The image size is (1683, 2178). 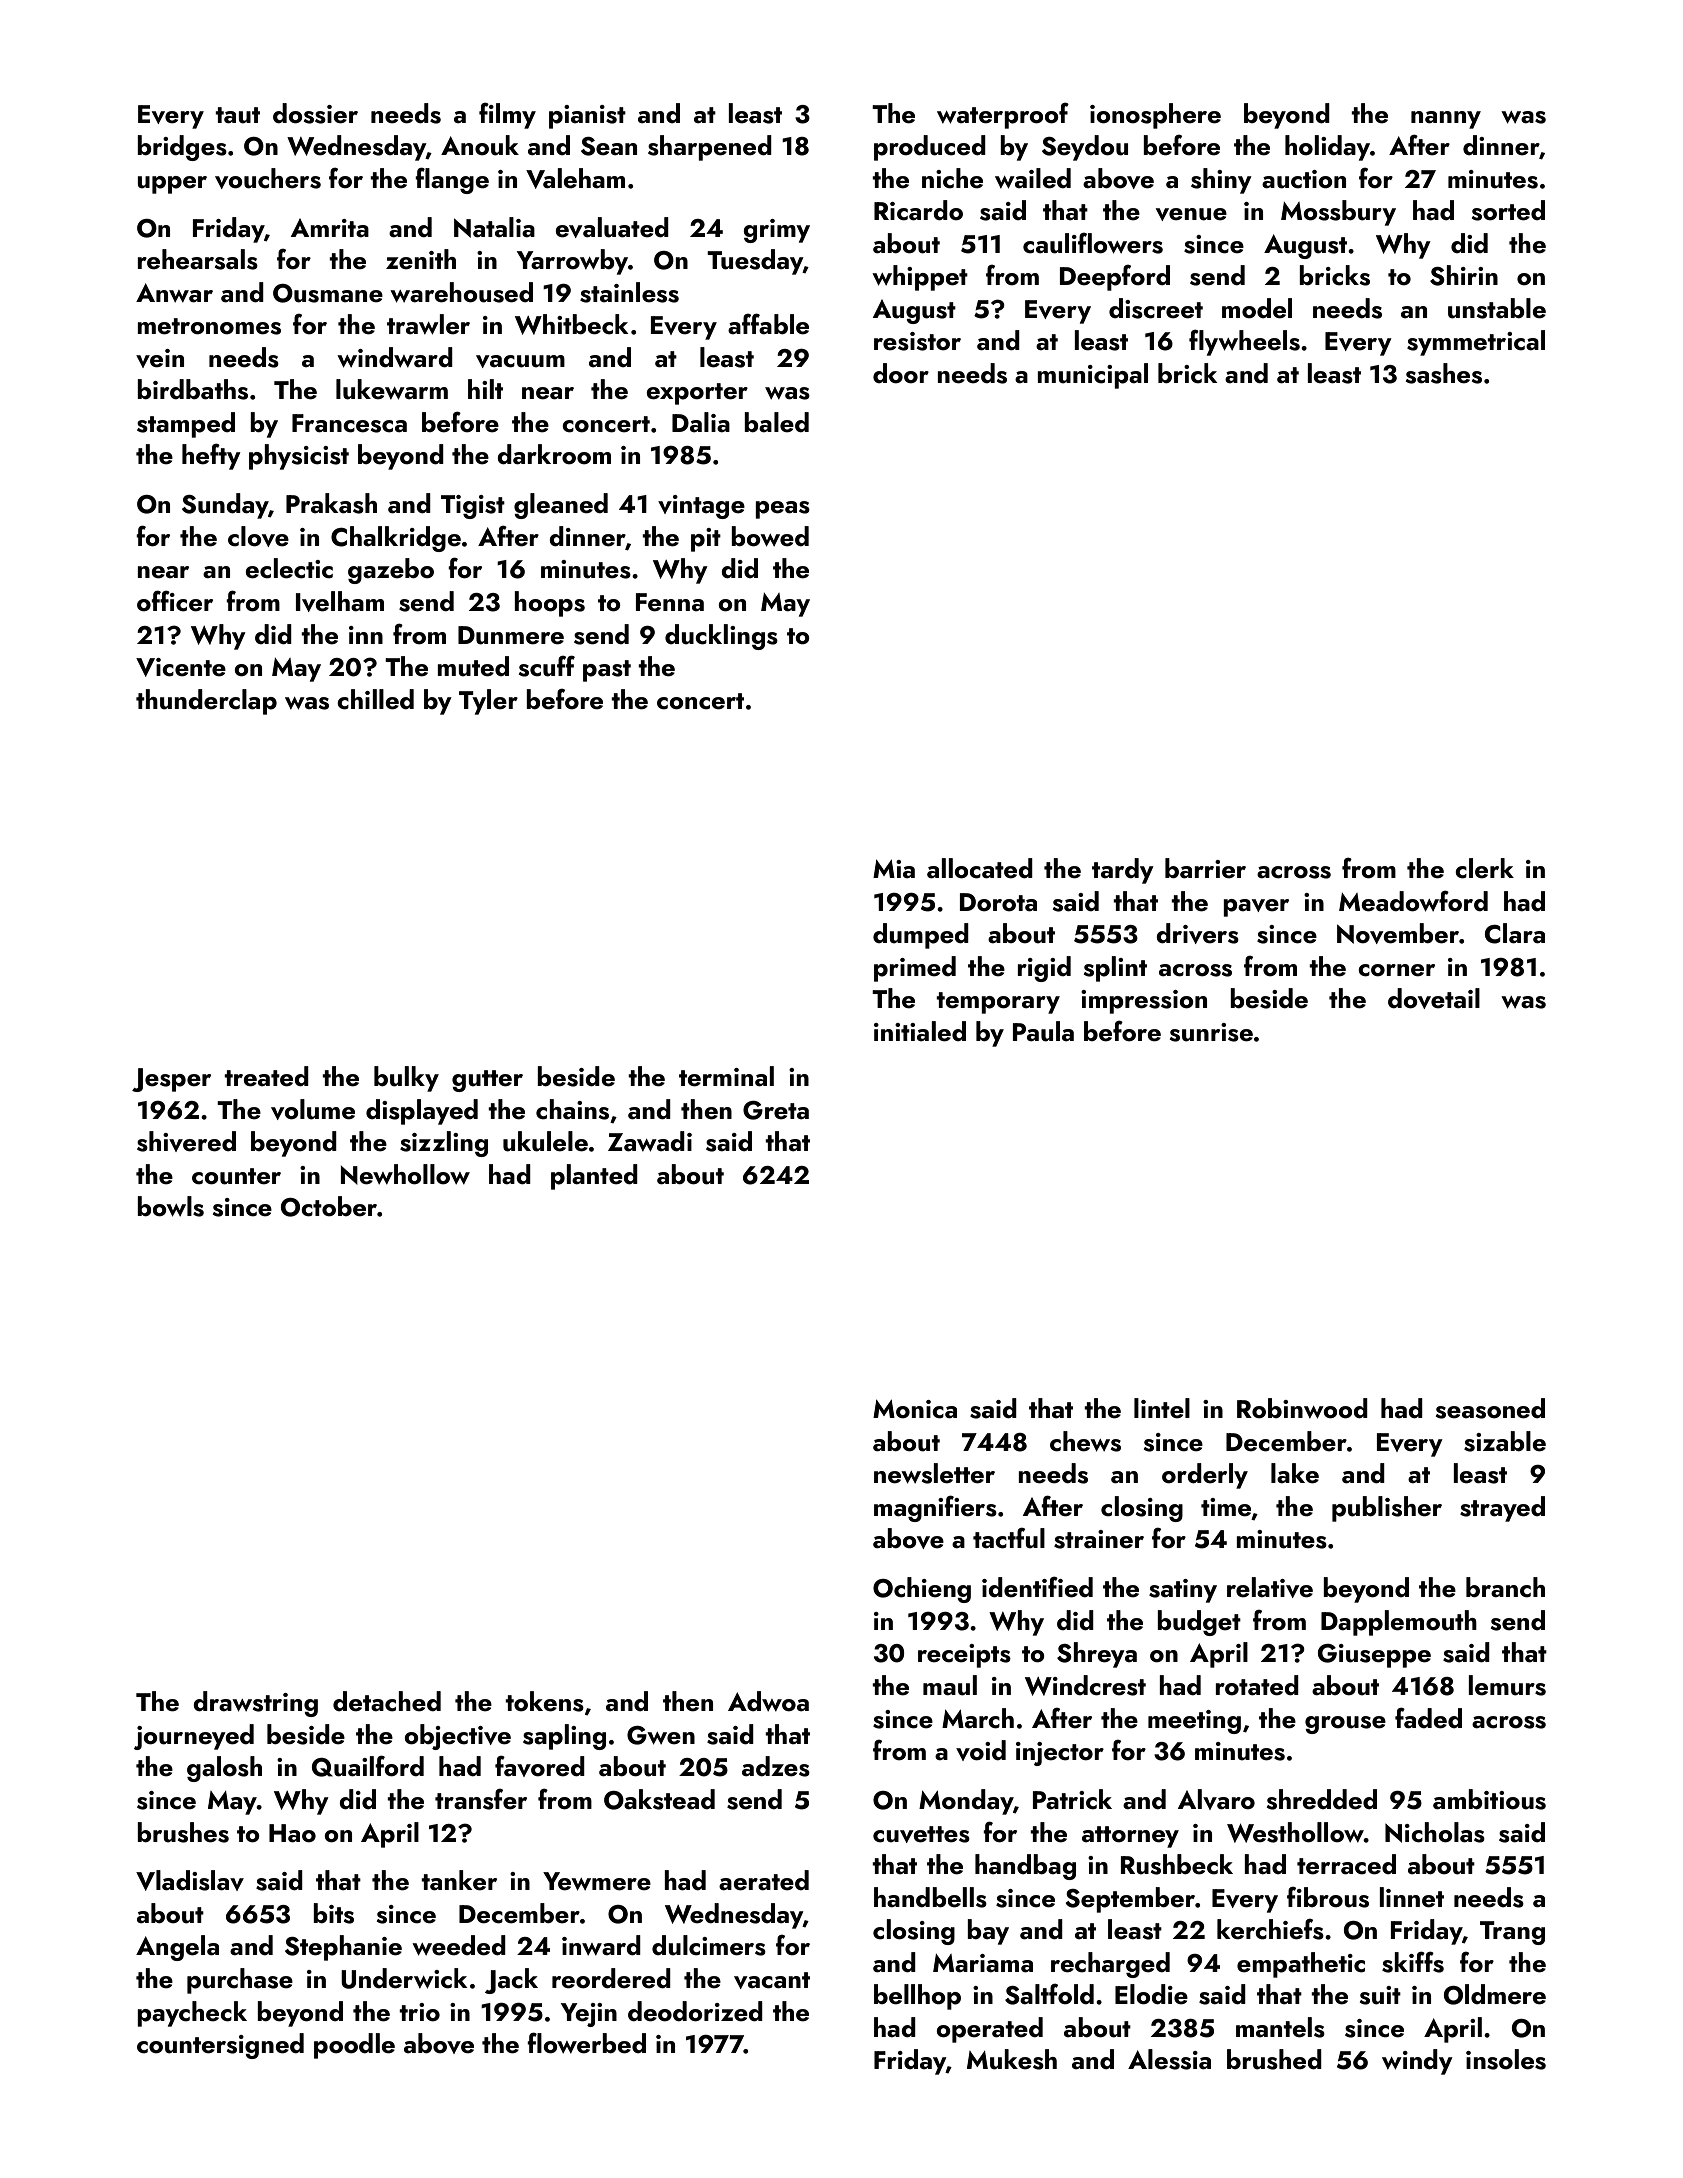 What do you see at coordinates (1183, 1591) in the page?
I see `satiny` at bounding box center [1183, 1591].
